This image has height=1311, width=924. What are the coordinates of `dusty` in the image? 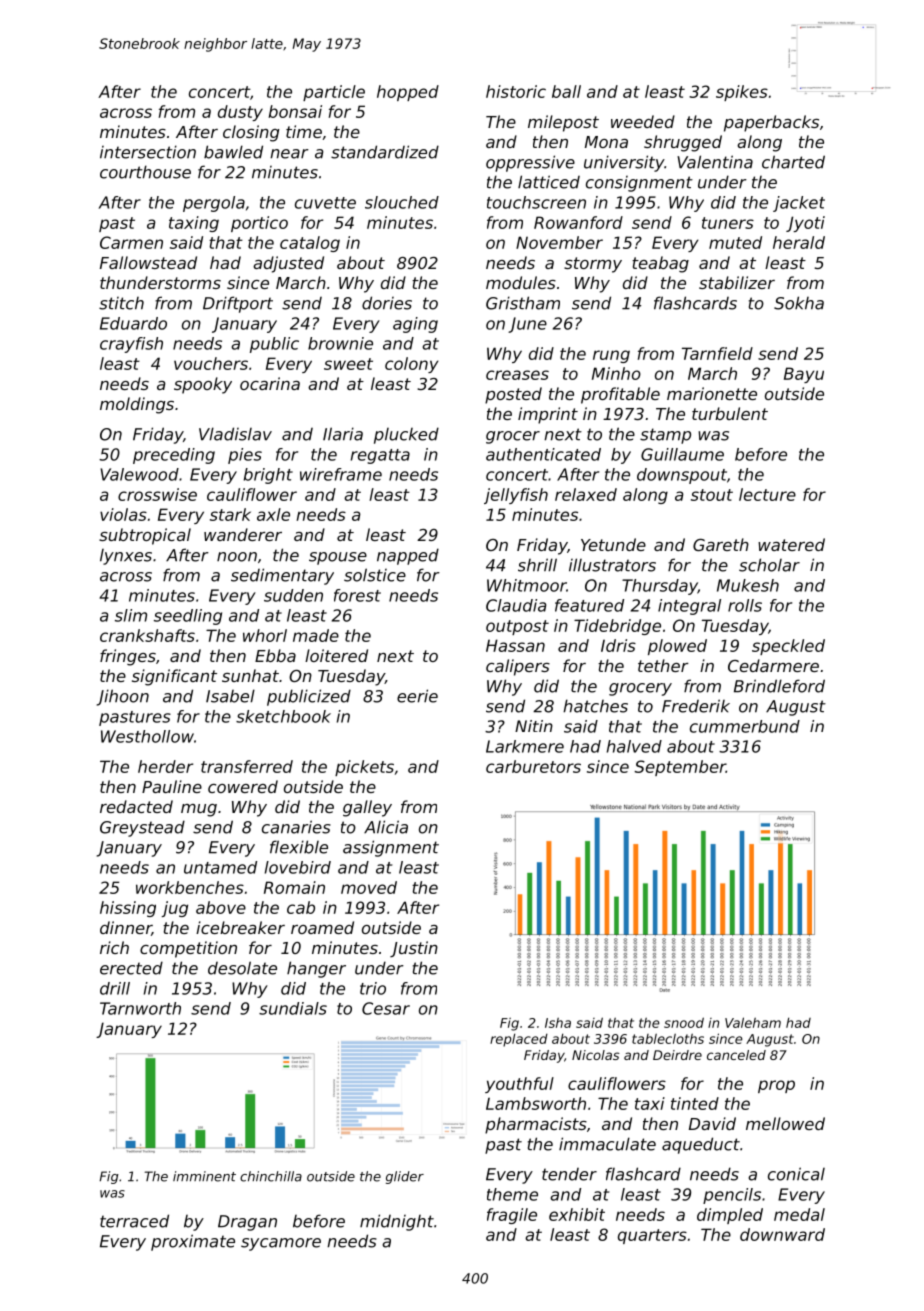 It's located at (240, 113).
